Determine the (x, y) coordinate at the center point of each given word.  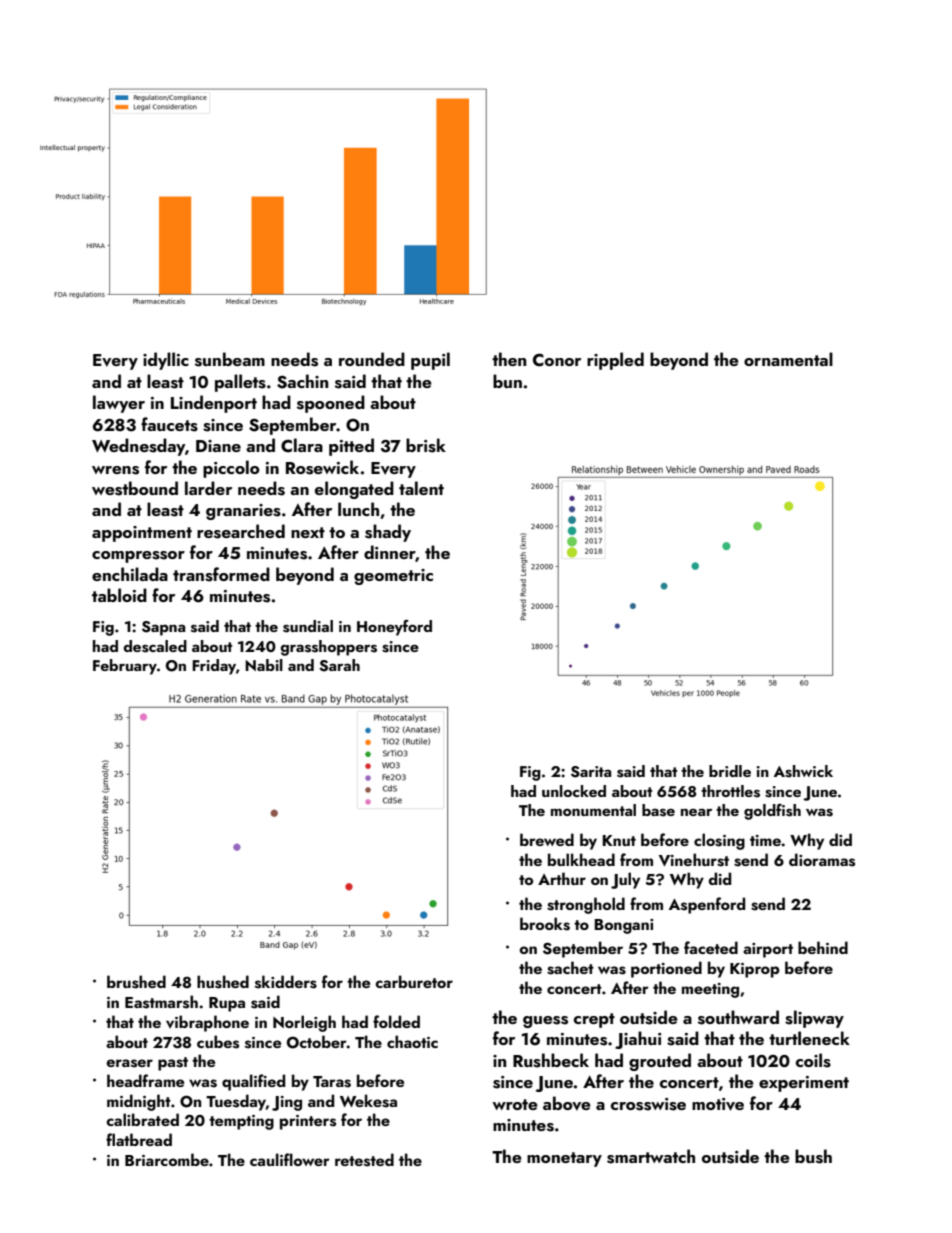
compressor (138, 557)
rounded (372, 359)
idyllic (166, 361)
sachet (570, 968)
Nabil (264, 665)
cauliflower (290, 1159)
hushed (223, 982)
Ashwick (803, 771)
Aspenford (707, 905)
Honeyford (394, 627)
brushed (136, 982)
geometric (393, 577)
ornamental (788, 359)
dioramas (822, 860)
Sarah (339, 665)
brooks (545, 924)
